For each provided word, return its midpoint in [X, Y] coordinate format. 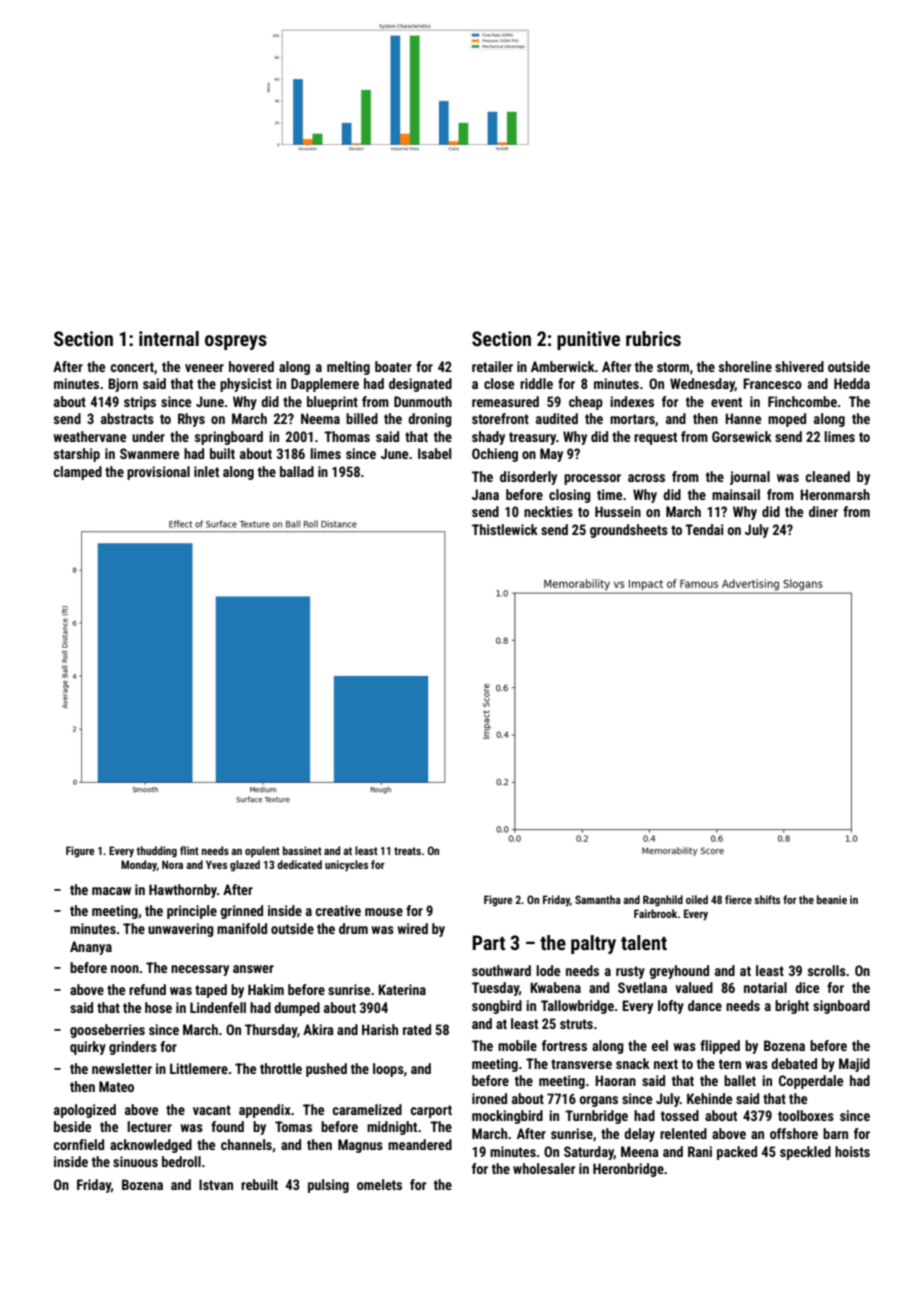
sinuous [135, 1161]
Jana [485, 494]
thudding [156, 852]
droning [430, 420]
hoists [852, 1151]
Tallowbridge [577, 1007]
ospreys [236, 342]
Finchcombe [802, 401]
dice [807, 987]
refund [147, 989]
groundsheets [629, 531]
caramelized [367, 1109]
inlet [206, 471]
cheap [586, 403]
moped [787, 420]
